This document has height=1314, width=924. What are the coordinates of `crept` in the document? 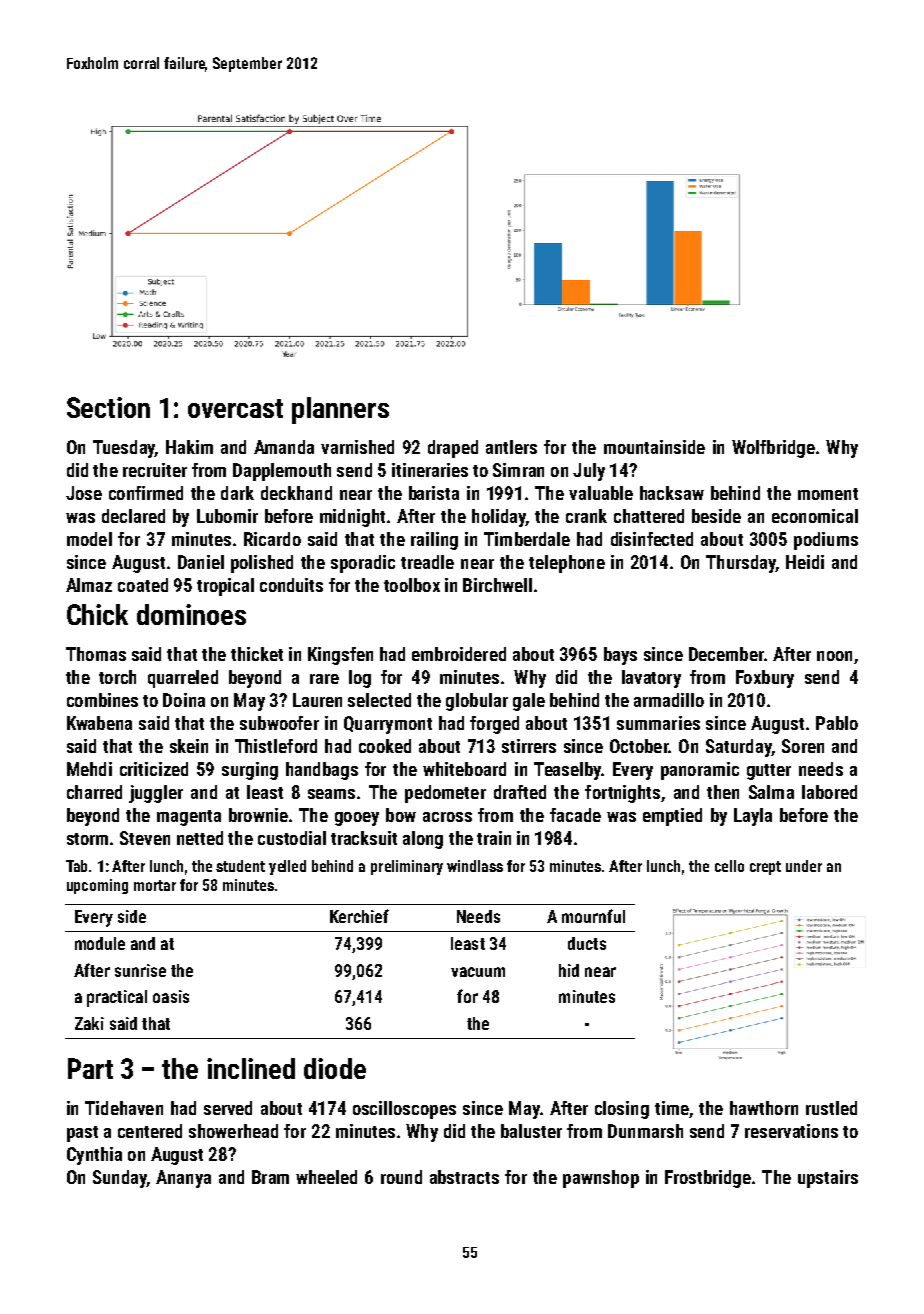 It's located at (765, 868).
